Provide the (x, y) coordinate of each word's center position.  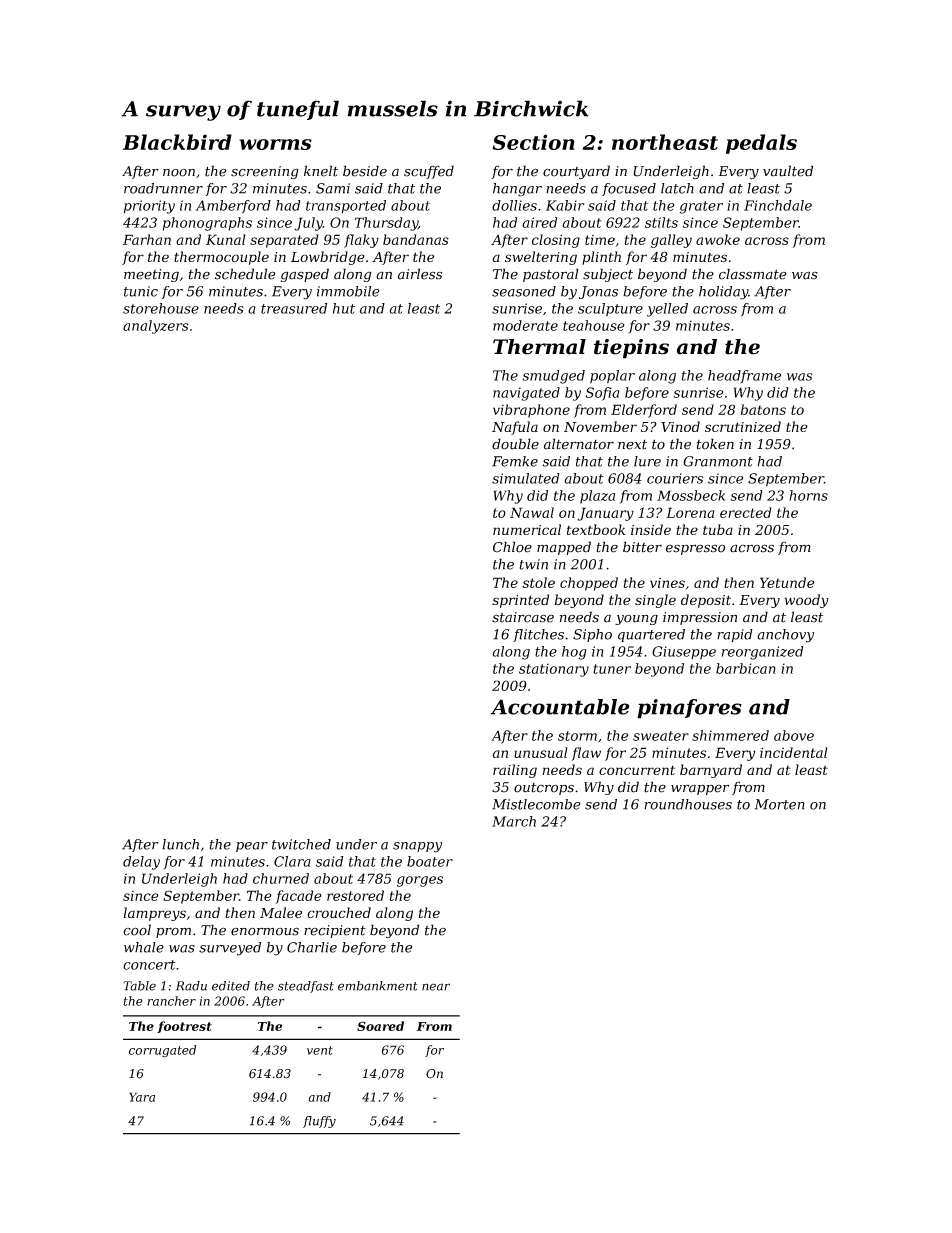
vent (320, 1050)
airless (420, 274)
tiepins (631, 349)
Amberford (233, 206)
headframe (744, 376)
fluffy (319, 1122)
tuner (612, 669)
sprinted (520, 601)
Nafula (515, 428)
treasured (294, 308)
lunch (180, 844)
